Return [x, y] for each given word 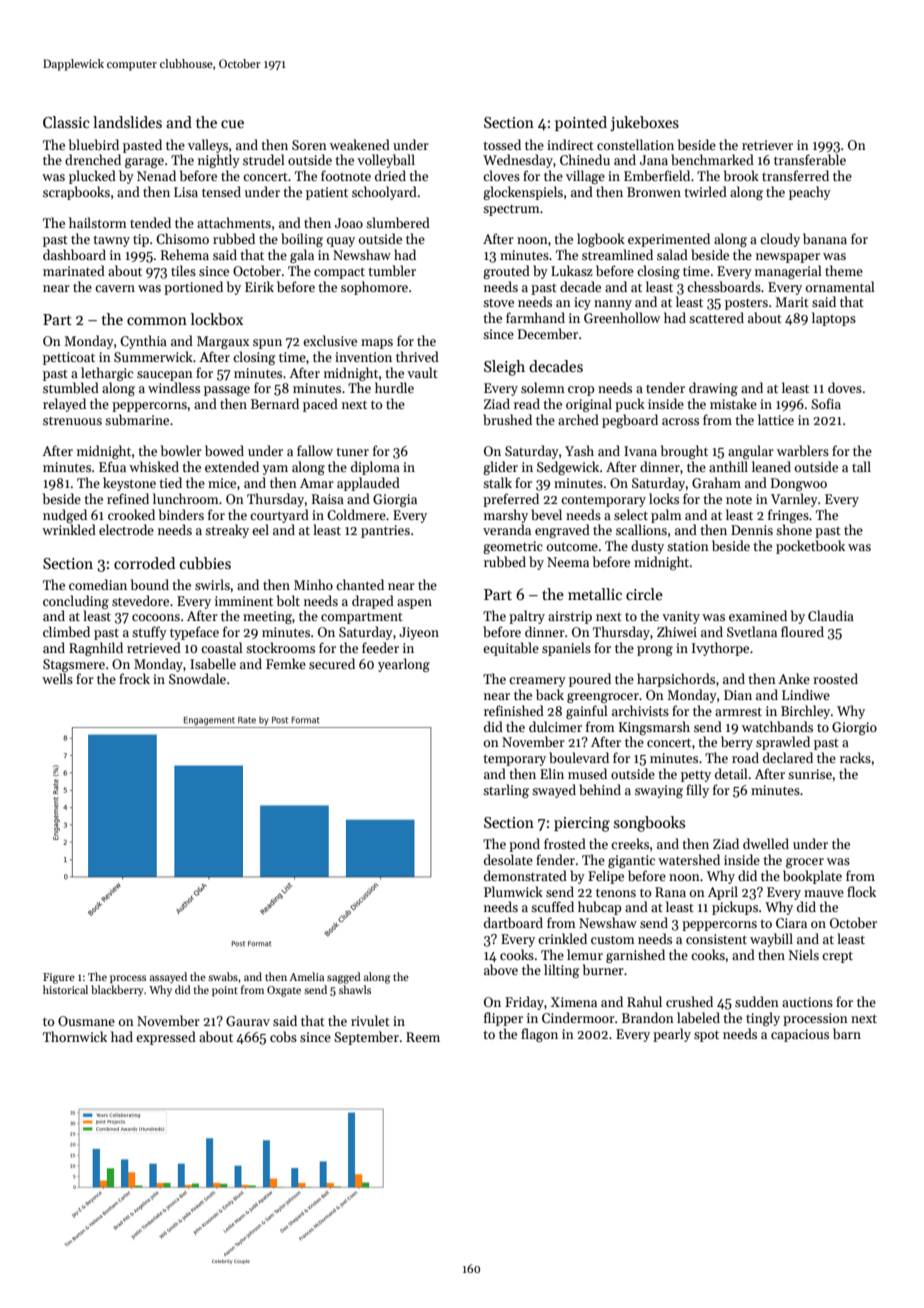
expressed [166, 1038]
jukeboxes [644, 123]
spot [706, 1036]
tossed [502, 144]
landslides [127, 122]
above [501, 969]
